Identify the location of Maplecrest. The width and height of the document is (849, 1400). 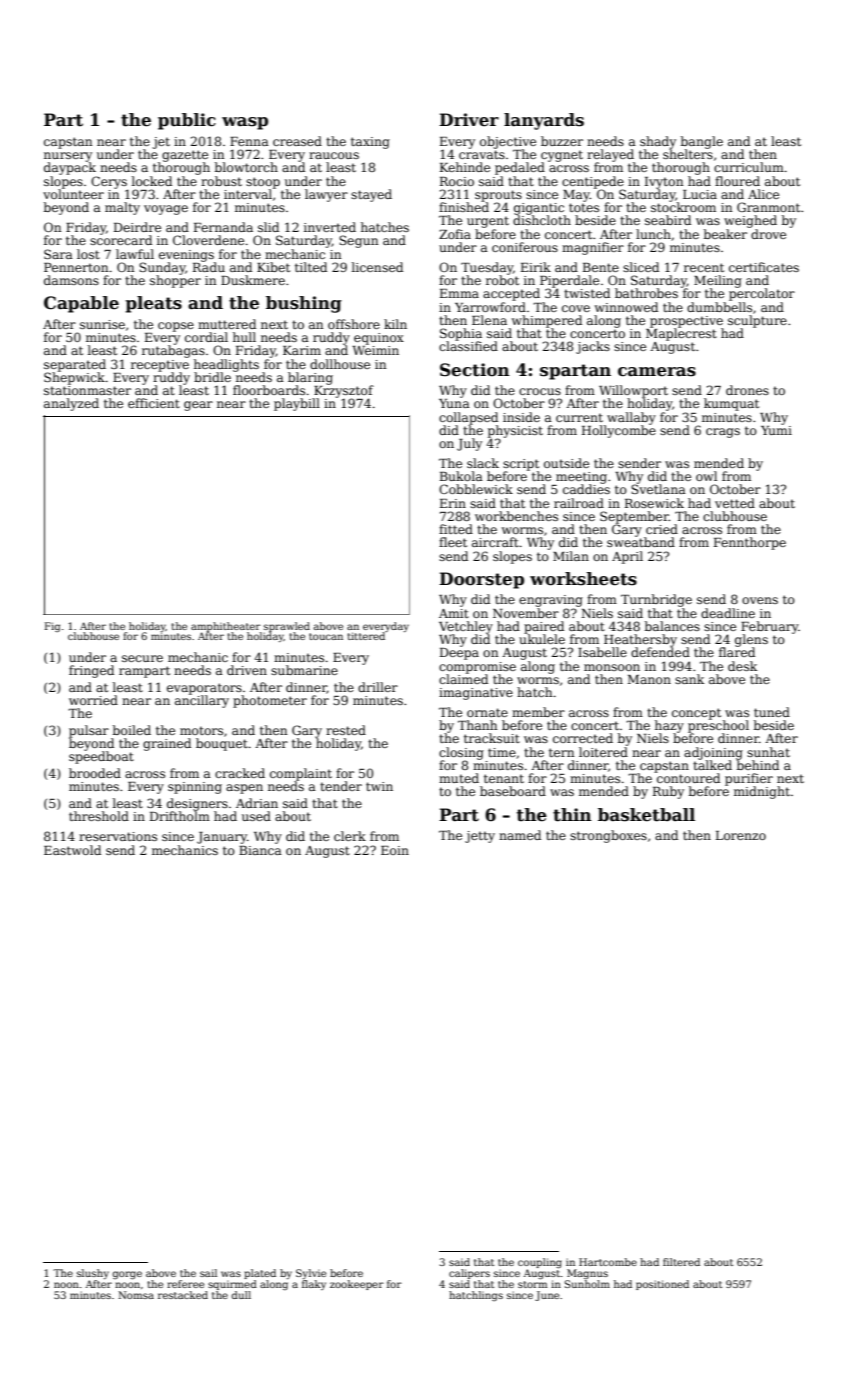
(681, 334).
